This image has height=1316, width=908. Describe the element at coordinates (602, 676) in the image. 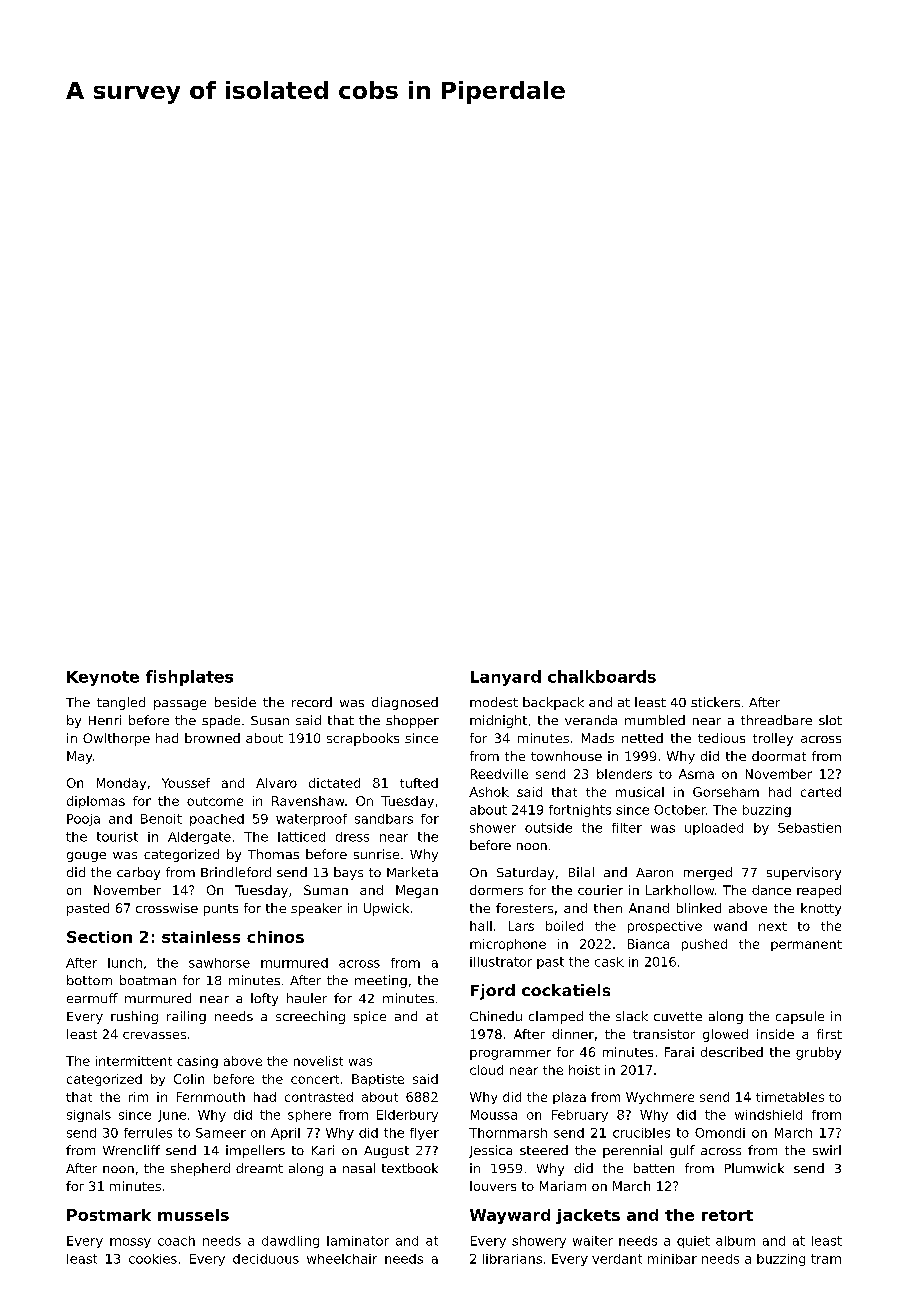

I see `chalkboards` at that location.
